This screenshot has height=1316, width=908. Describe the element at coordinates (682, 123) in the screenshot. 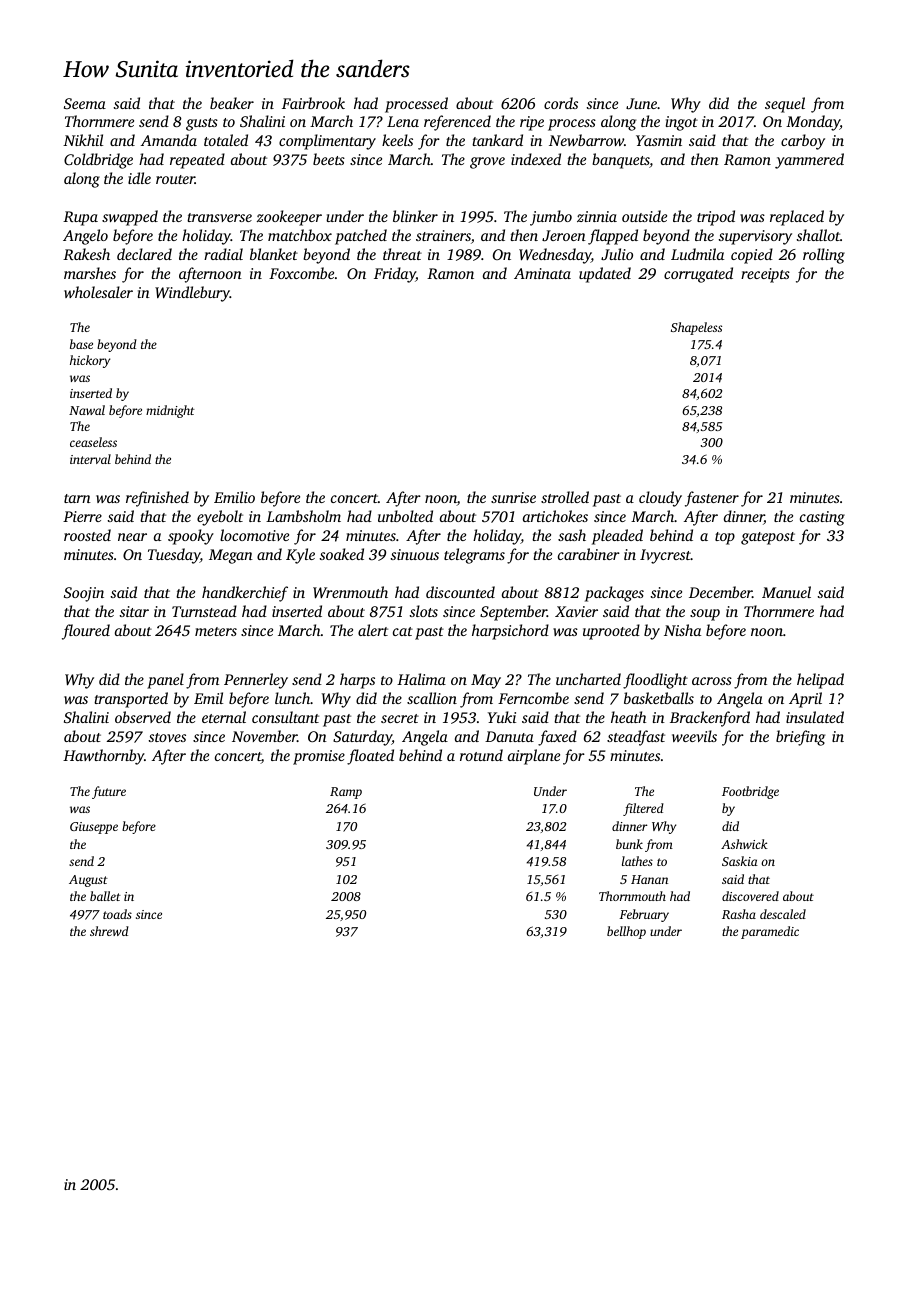

I see `ingot` at that location.
